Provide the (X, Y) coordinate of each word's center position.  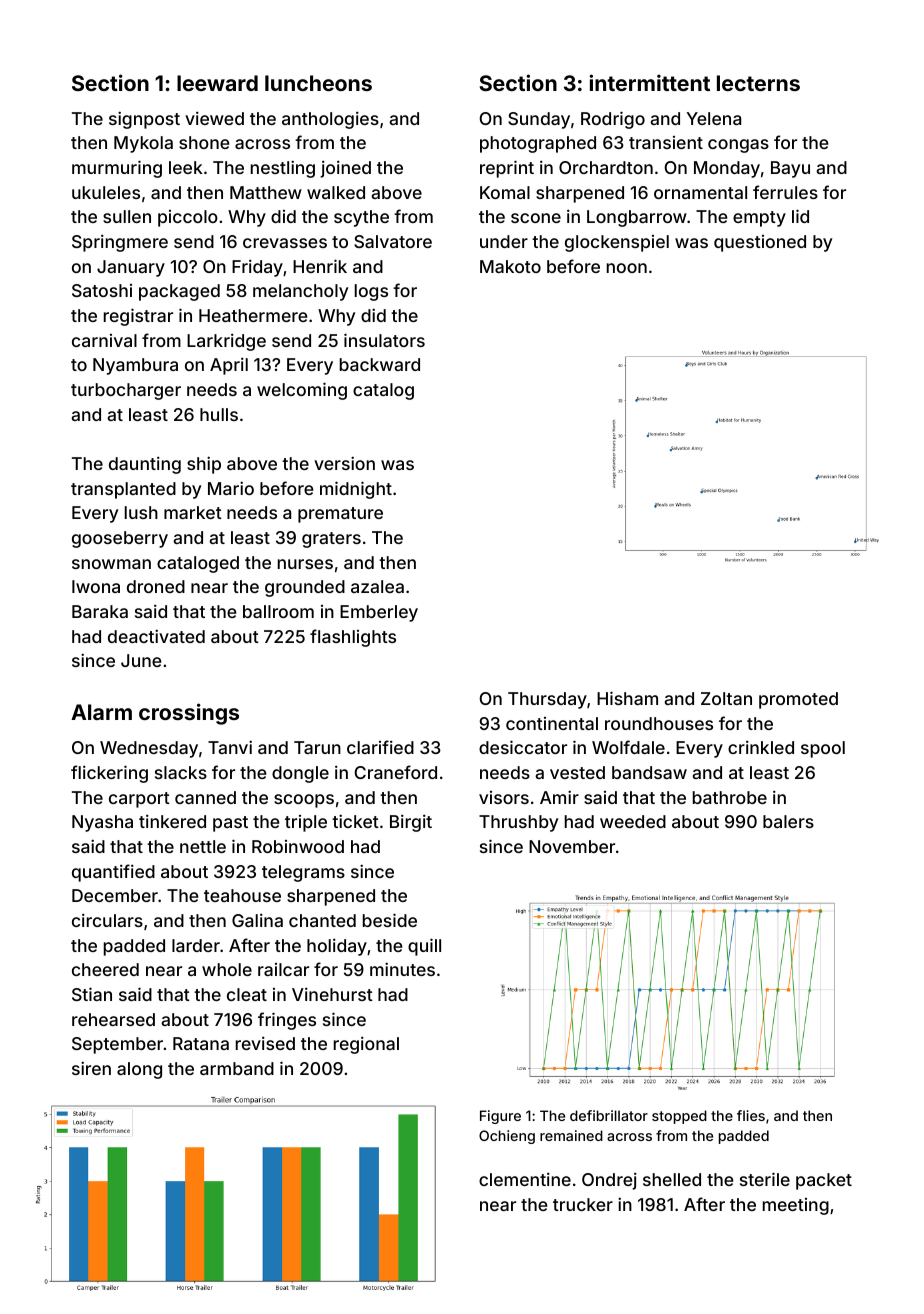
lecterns (758, 83)
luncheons (318, 83)
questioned (760, 243)
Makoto (510, 266)
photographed (538, 144)
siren (91, 1068)
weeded (633, 821)
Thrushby (518, 823)
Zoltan (726, 698)
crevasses (285, 243)
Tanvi (230, 747)
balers (788, 821)
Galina (257, 920)
